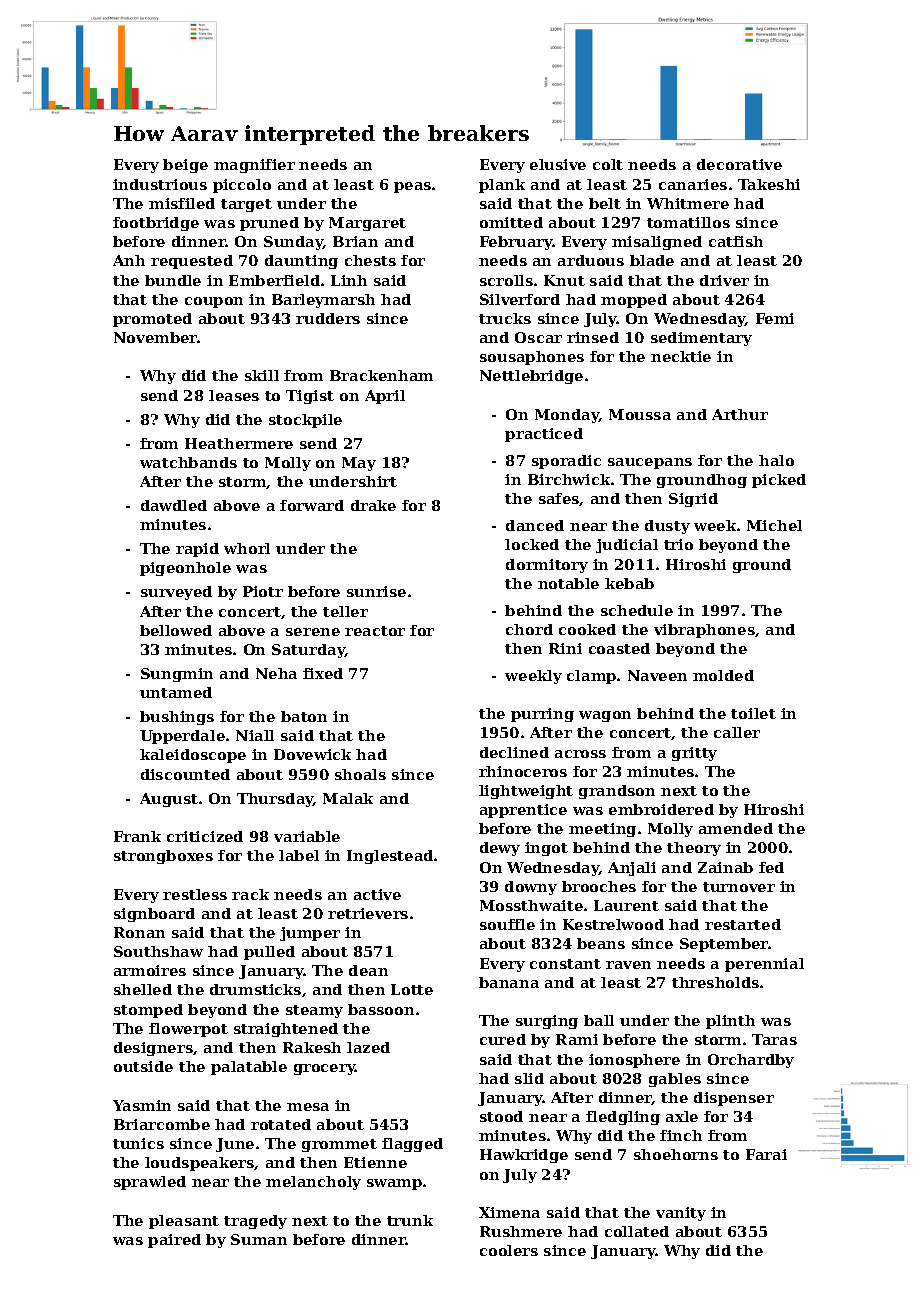 This image has width=924, height=1308. Describe the element at coordinates (373, 505) in the image. I see `drake` at that location.
